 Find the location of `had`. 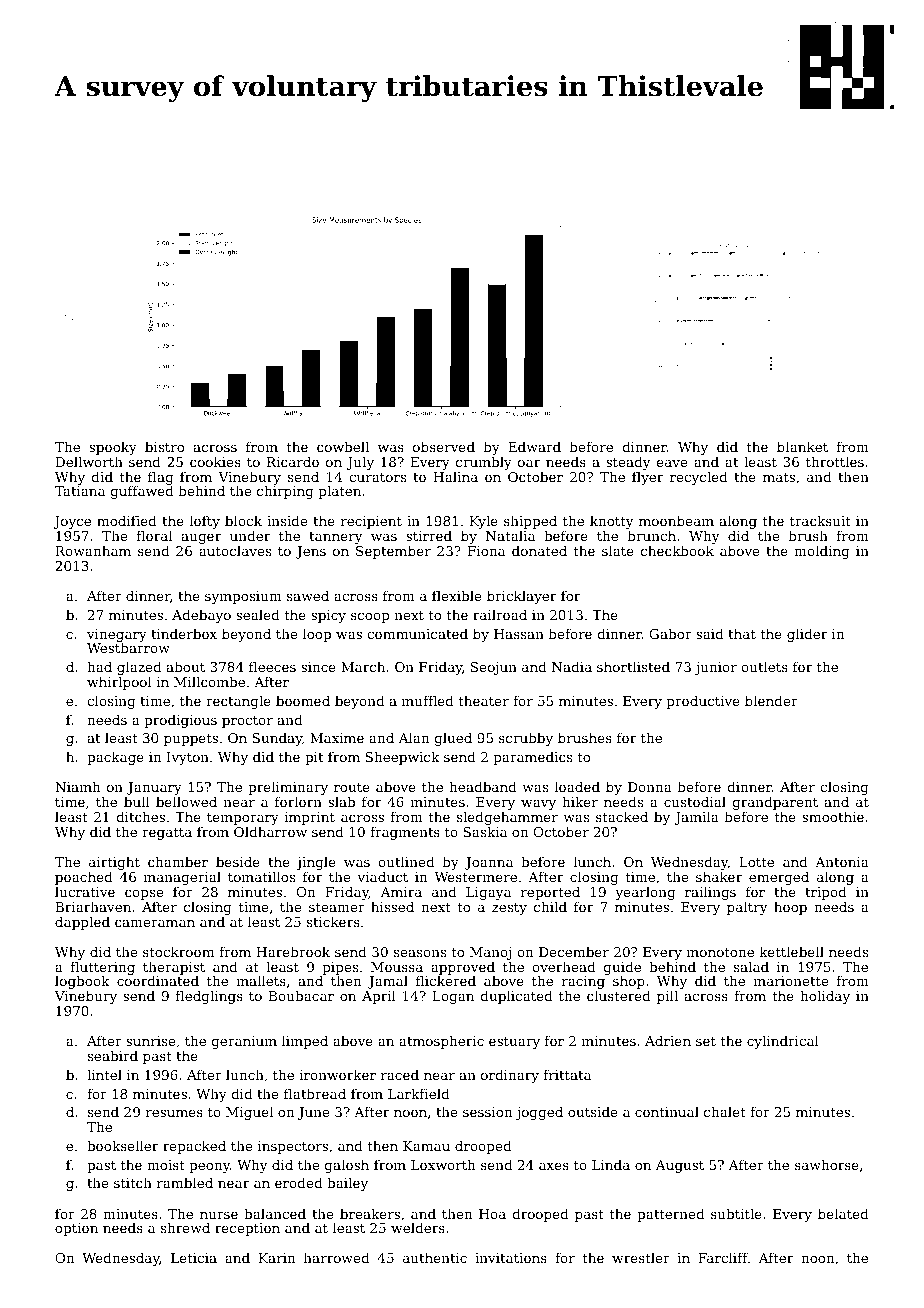

had is located at coordinates (99, 666).
